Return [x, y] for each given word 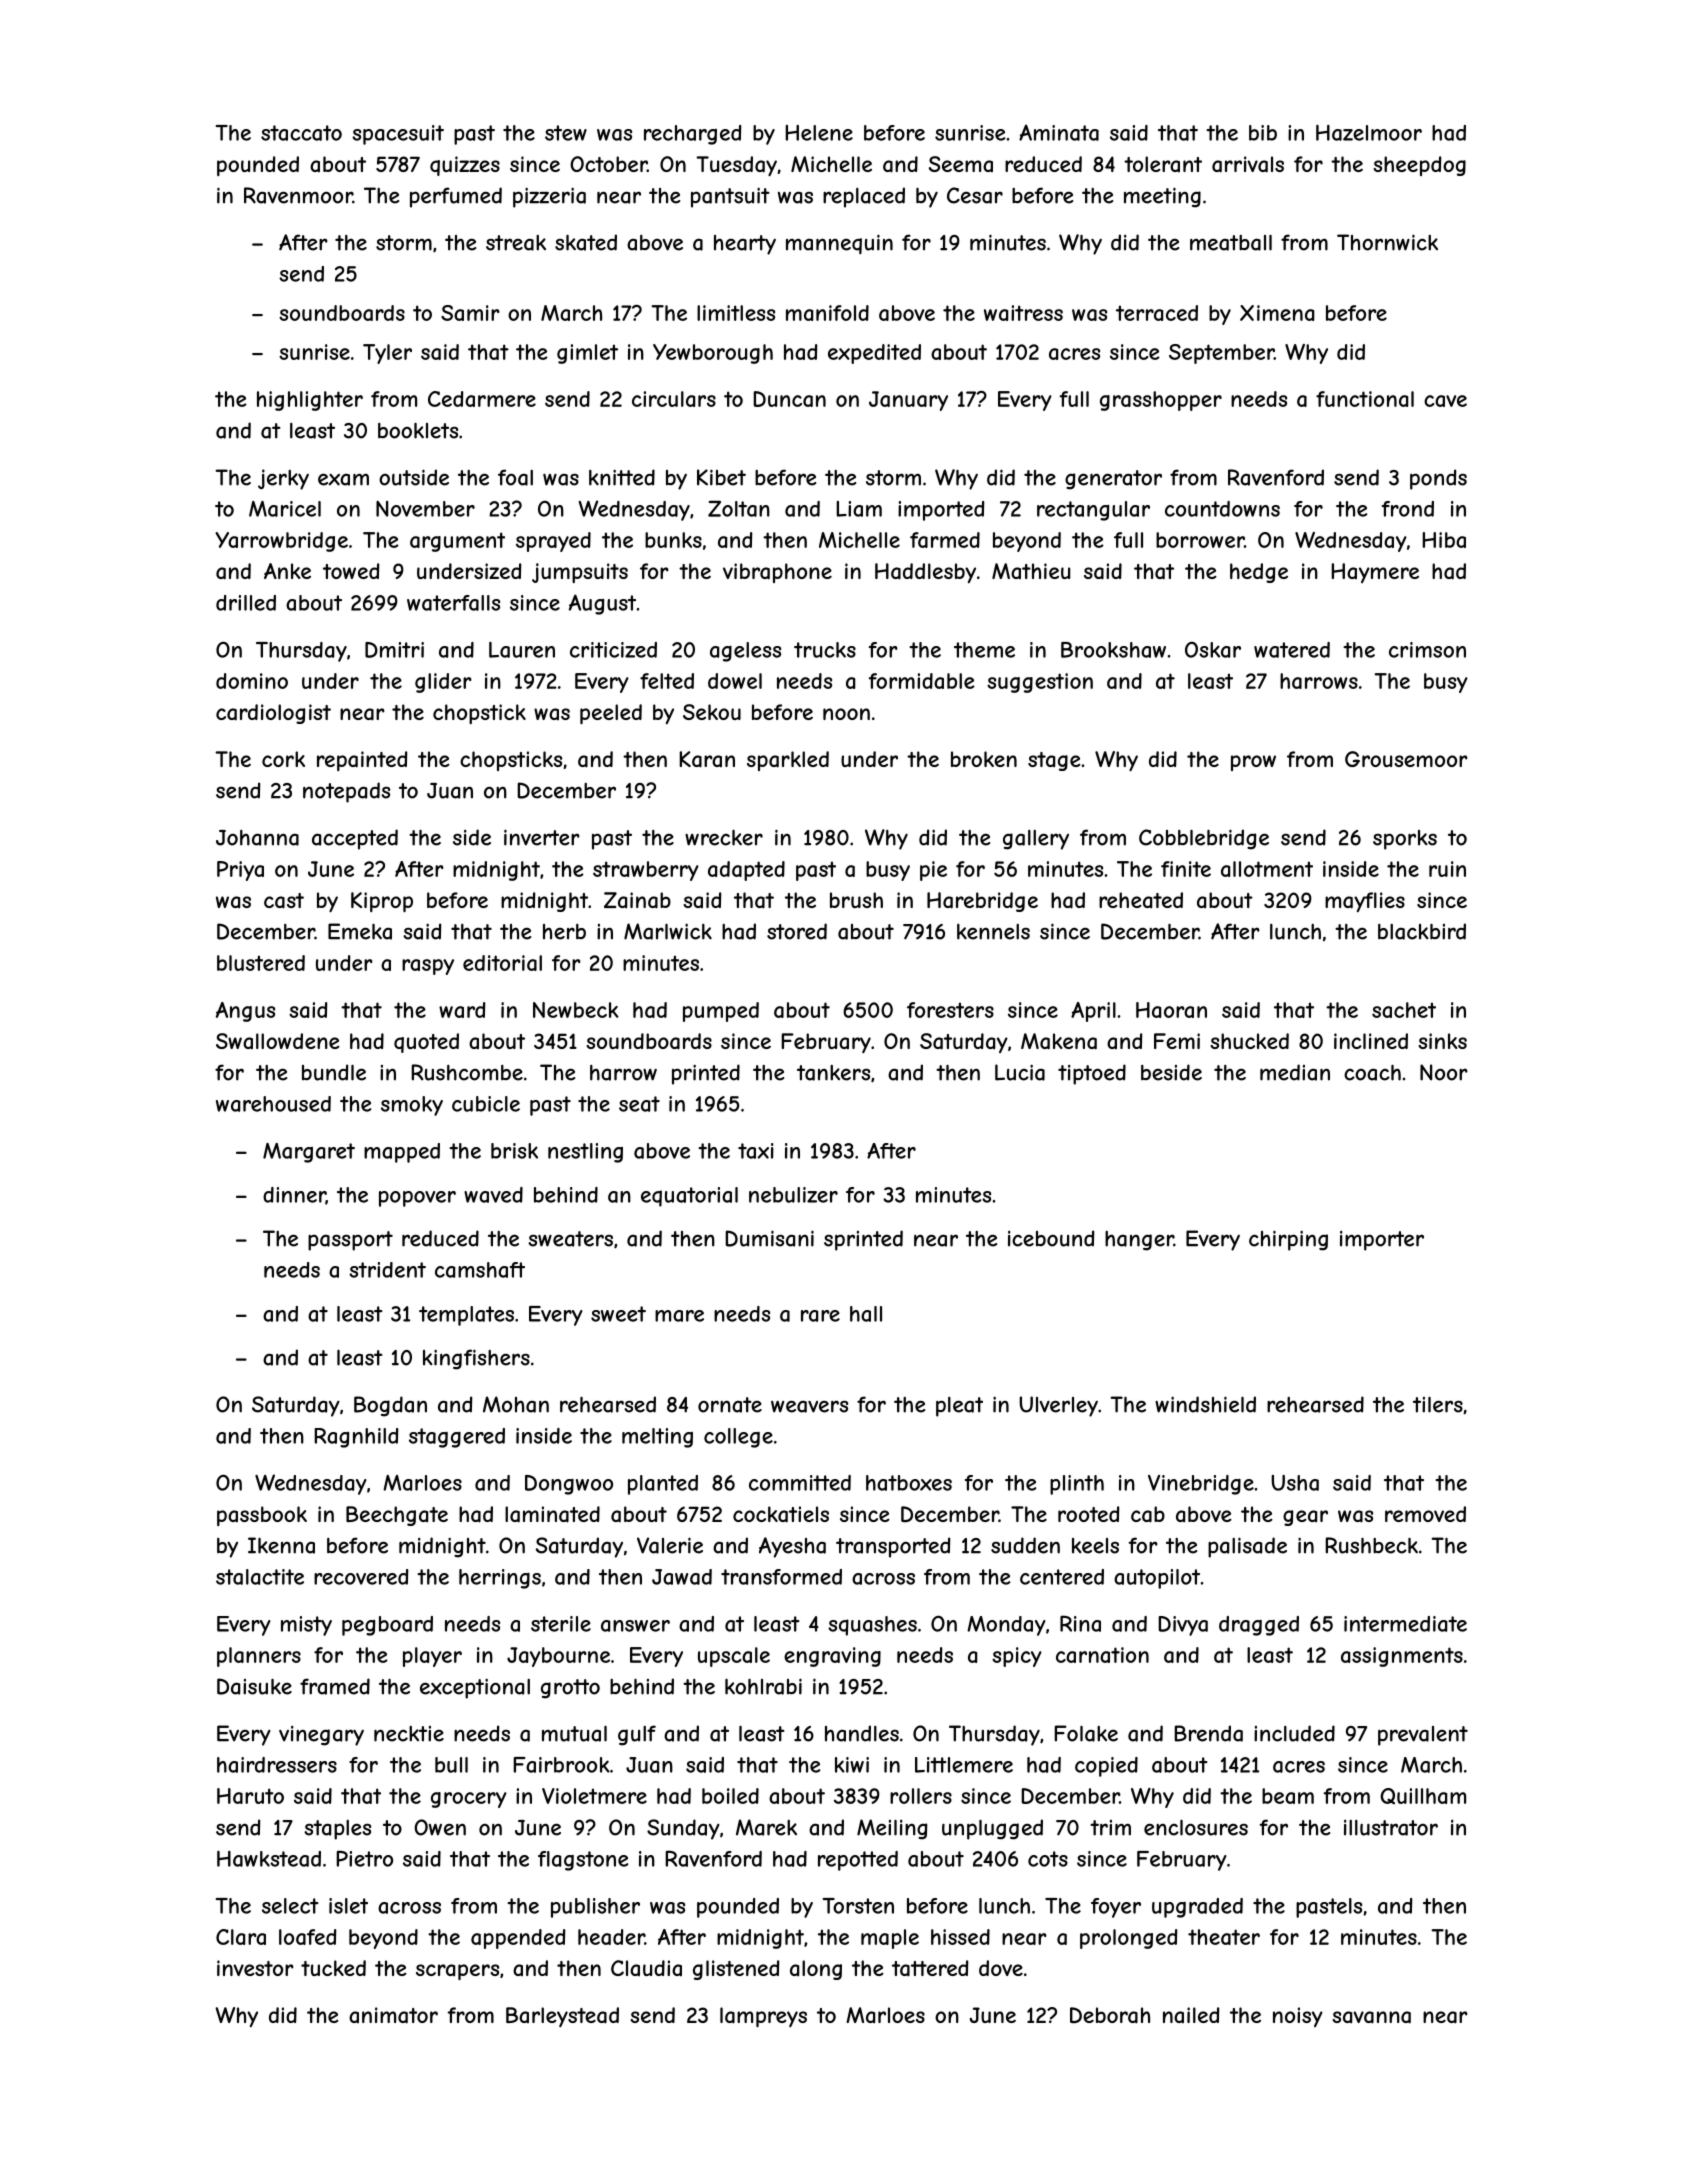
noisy [1298, 2017]
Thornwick [1387, 242]
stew [566, 133]
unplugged [992, 1829]
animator [393, 2015]
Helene [819, 133]
